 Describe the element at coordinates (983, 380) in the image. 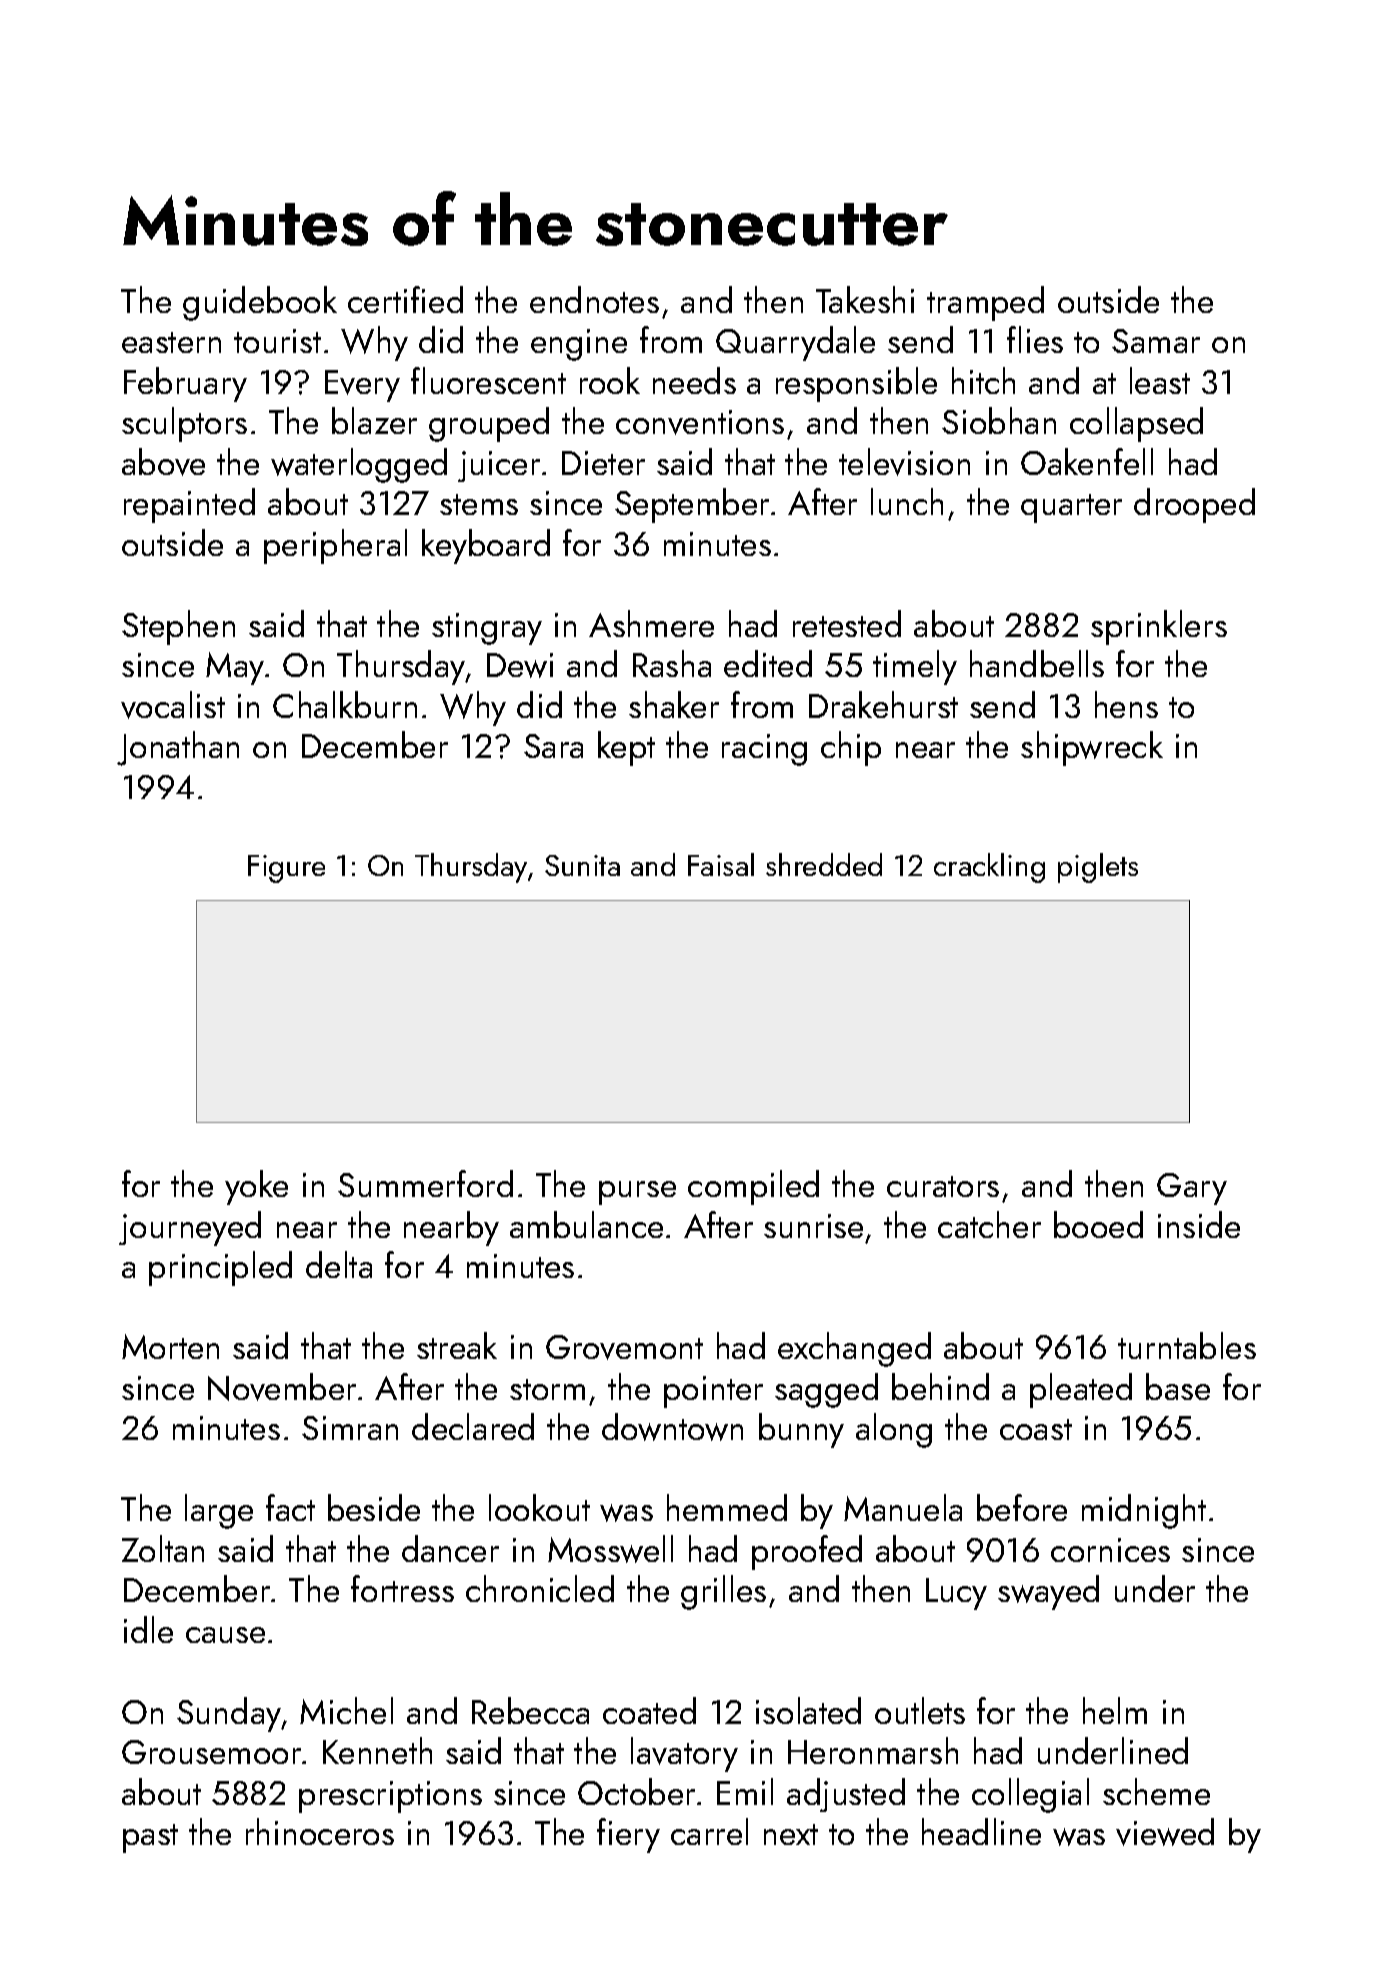

I see `hitch` at that location.
